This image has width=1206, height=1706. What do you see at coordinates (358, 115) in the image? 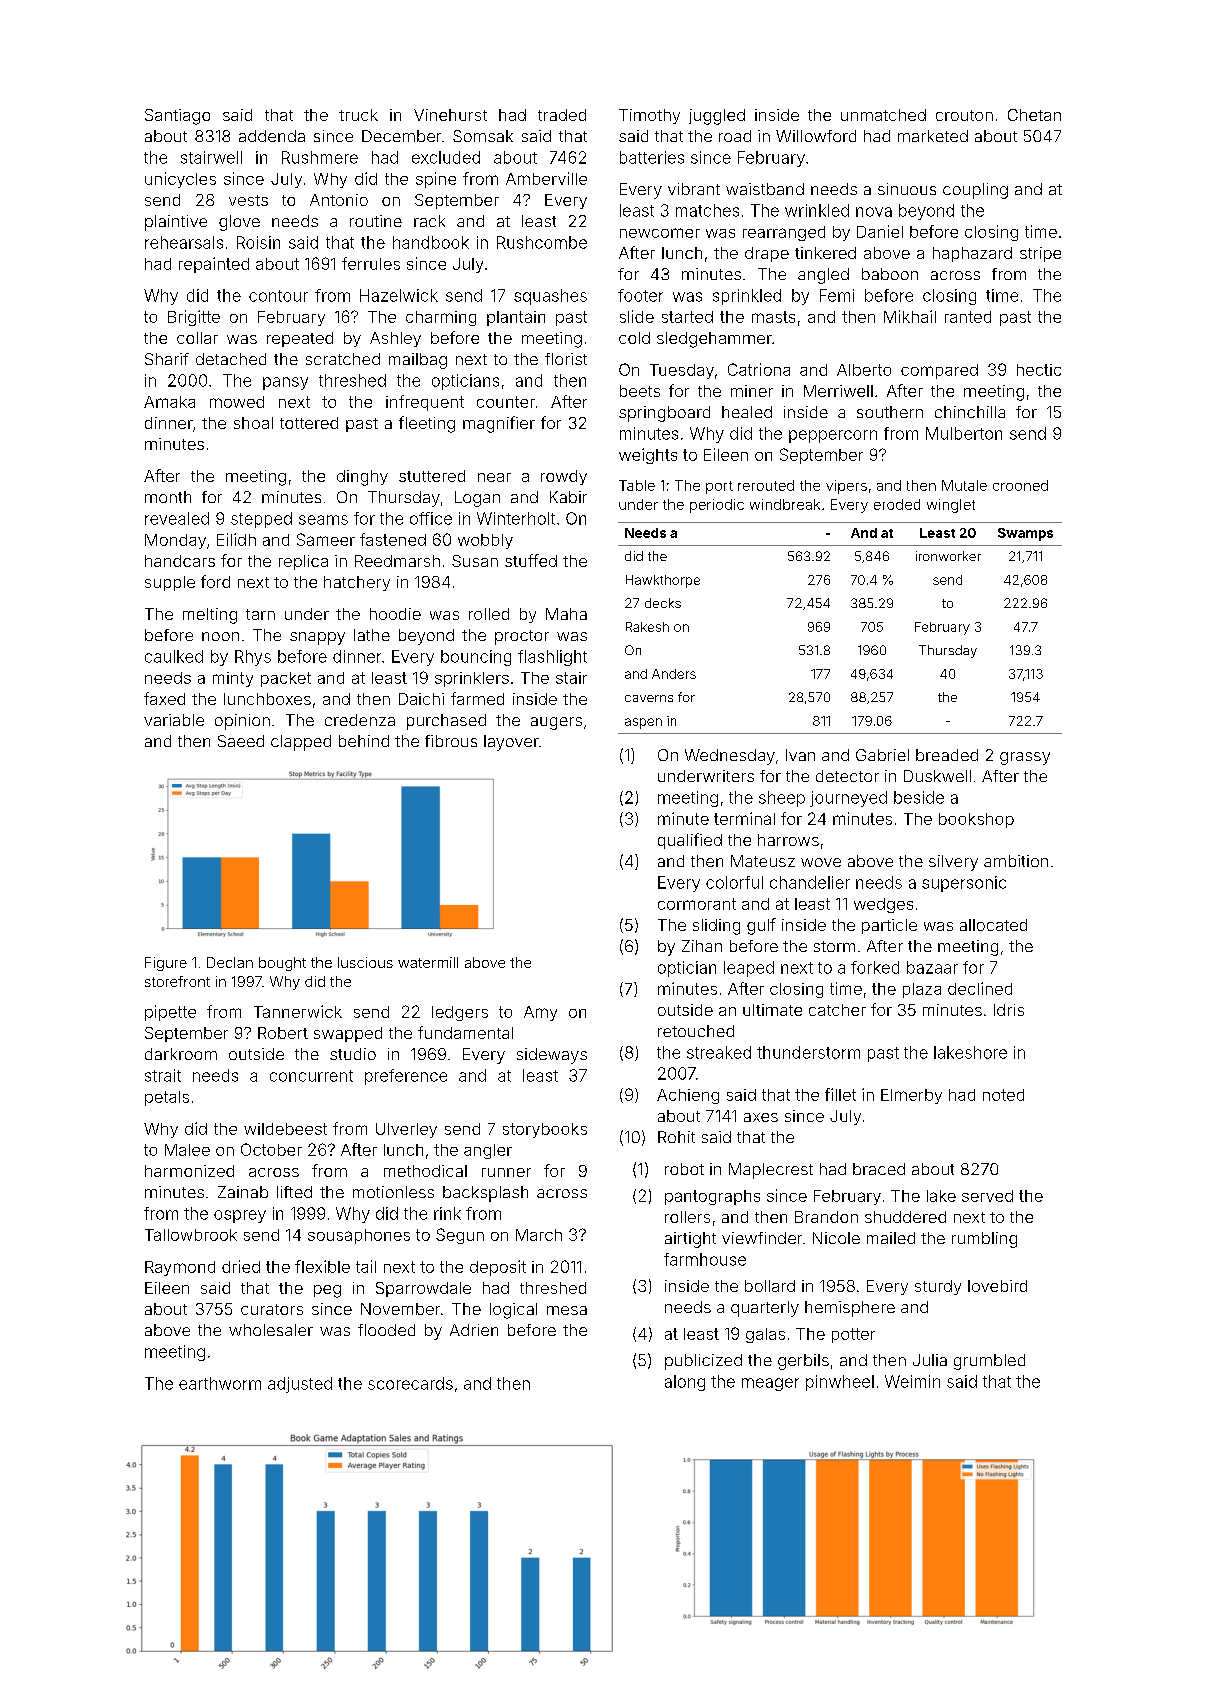
I see `truck` at bounding box center [358, 115].
